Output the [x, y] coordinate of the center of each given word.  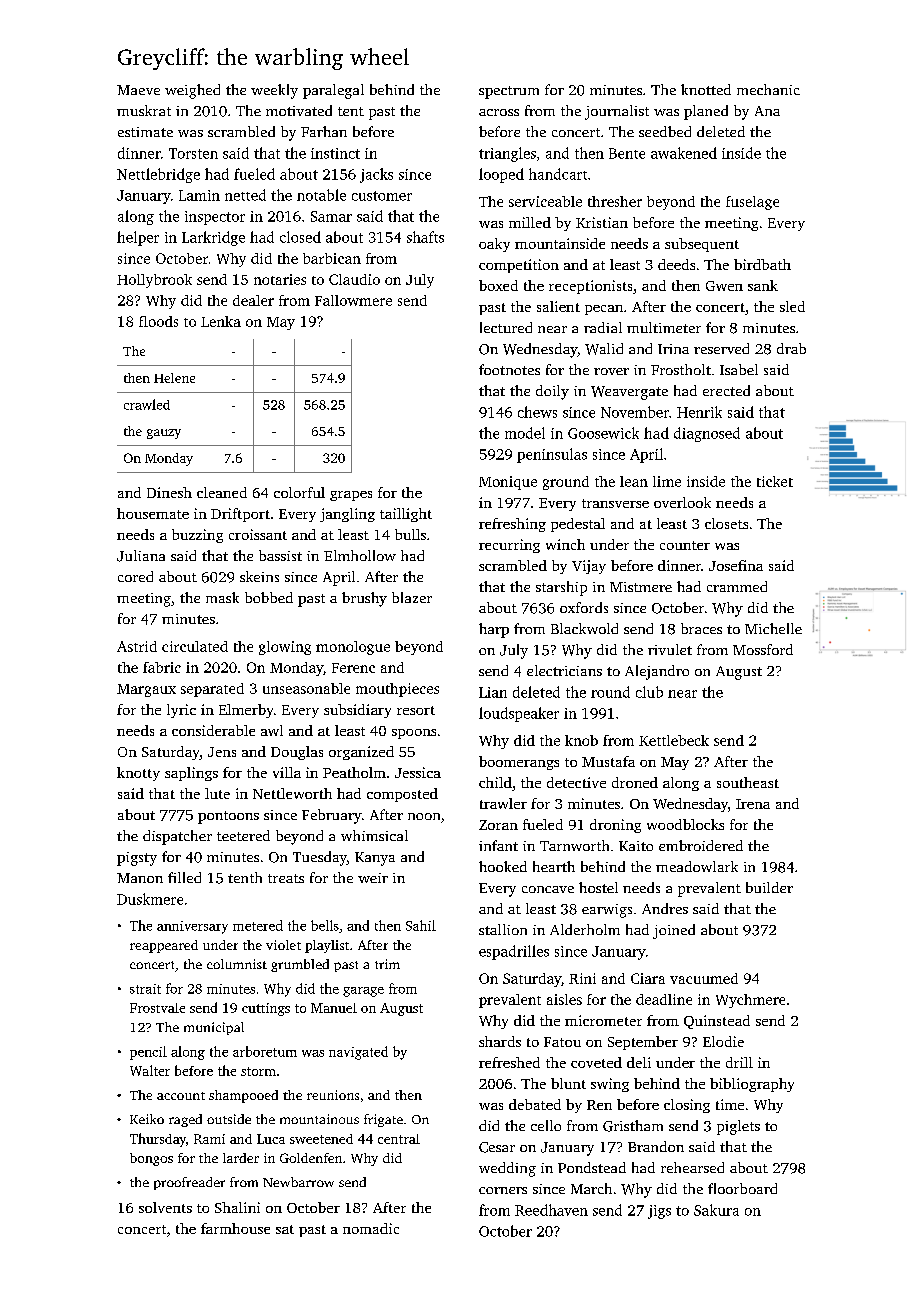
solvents [165, 1207]
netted [245, 195]
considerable [213, 730]
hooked [503, 866]
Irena [753, 804]
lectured [506, 327]
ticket [775, 481]
